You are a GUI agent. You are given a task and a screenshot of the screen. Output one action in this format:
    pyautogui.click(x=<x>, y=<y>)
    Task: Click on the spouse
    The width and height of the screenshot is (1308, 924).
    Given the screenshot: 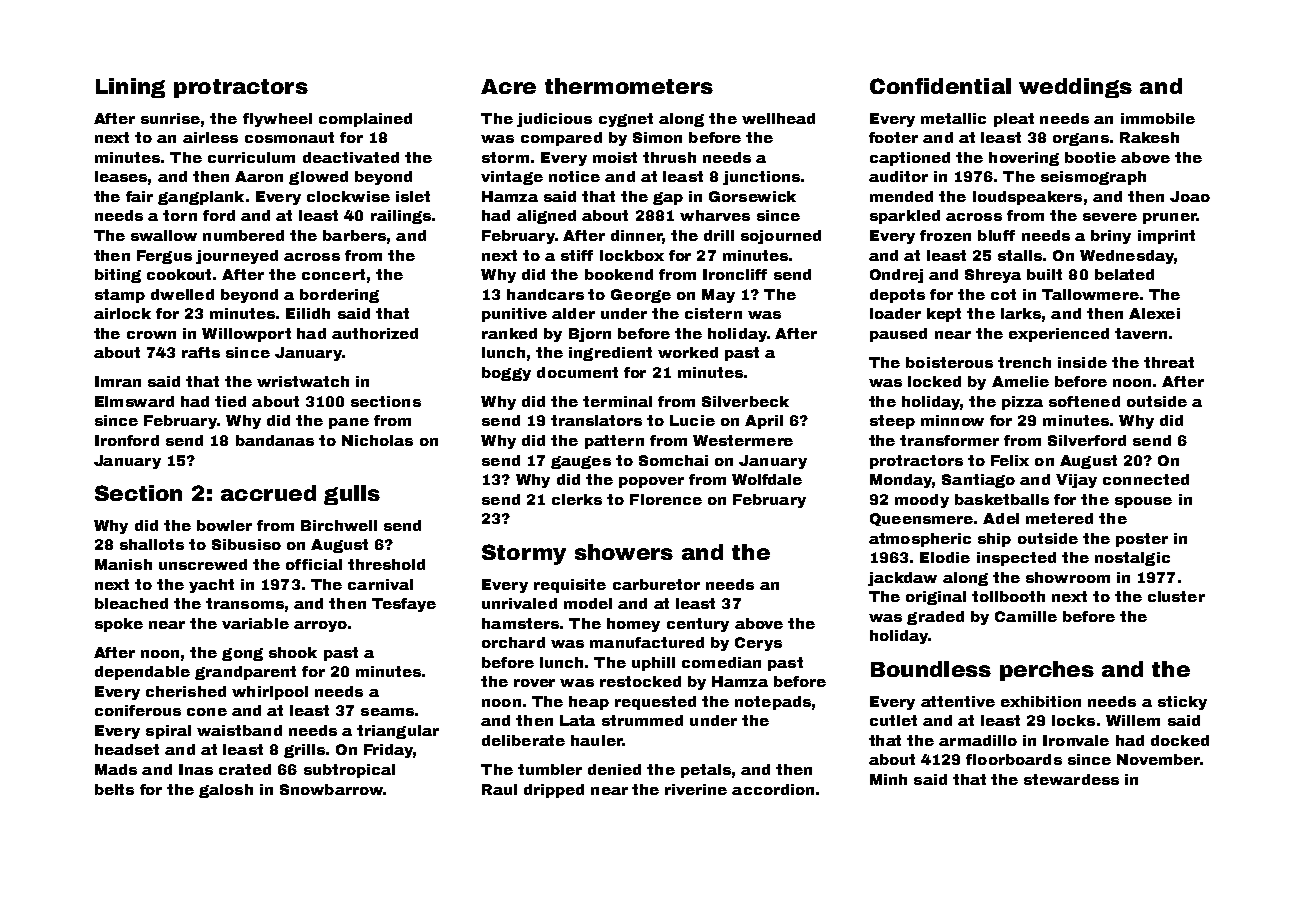 What is the action you would take?
    pyautogui.click(x=1143, y=502)
